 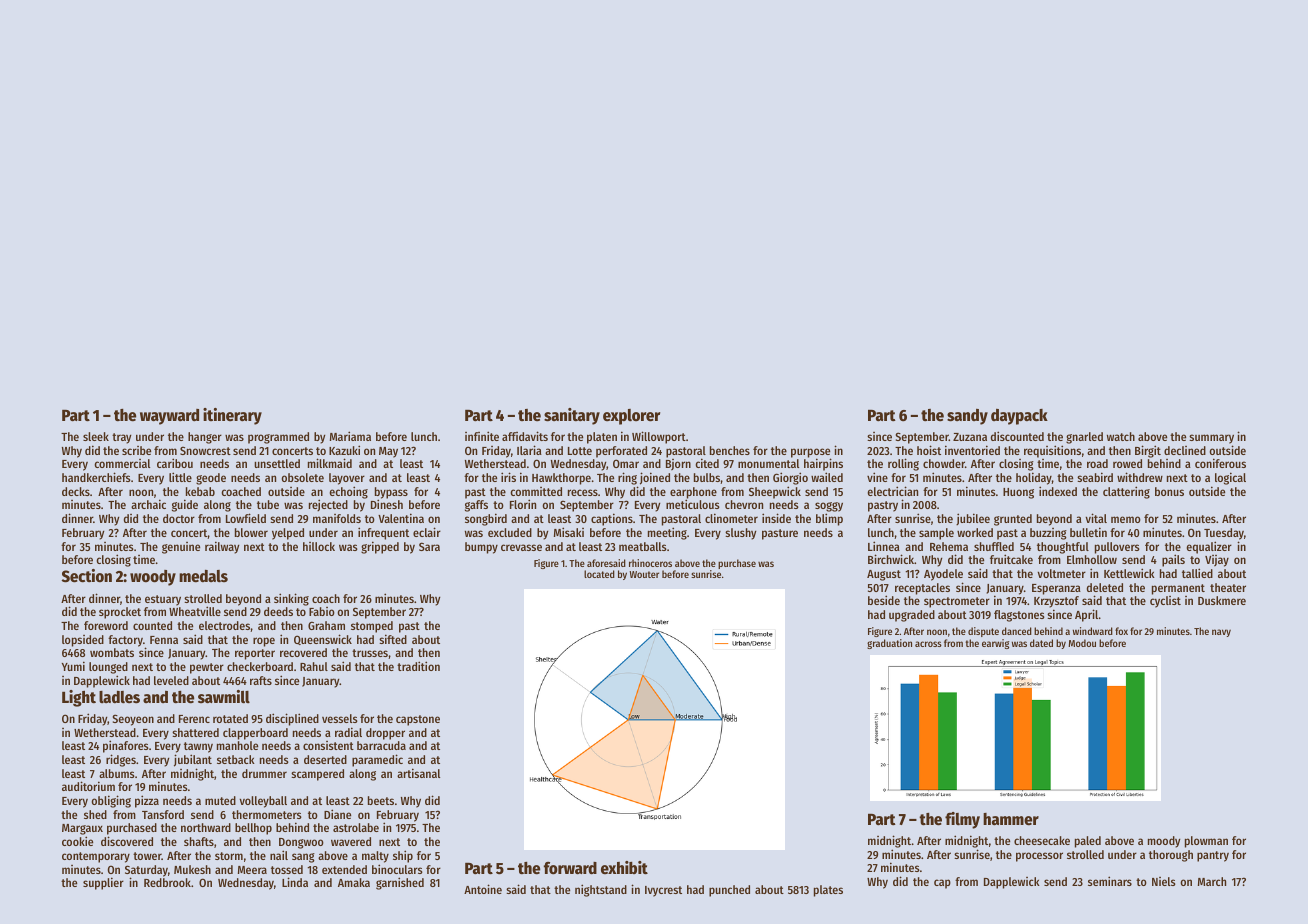 I want to click on auditorium, so click(x=88, y=786).
